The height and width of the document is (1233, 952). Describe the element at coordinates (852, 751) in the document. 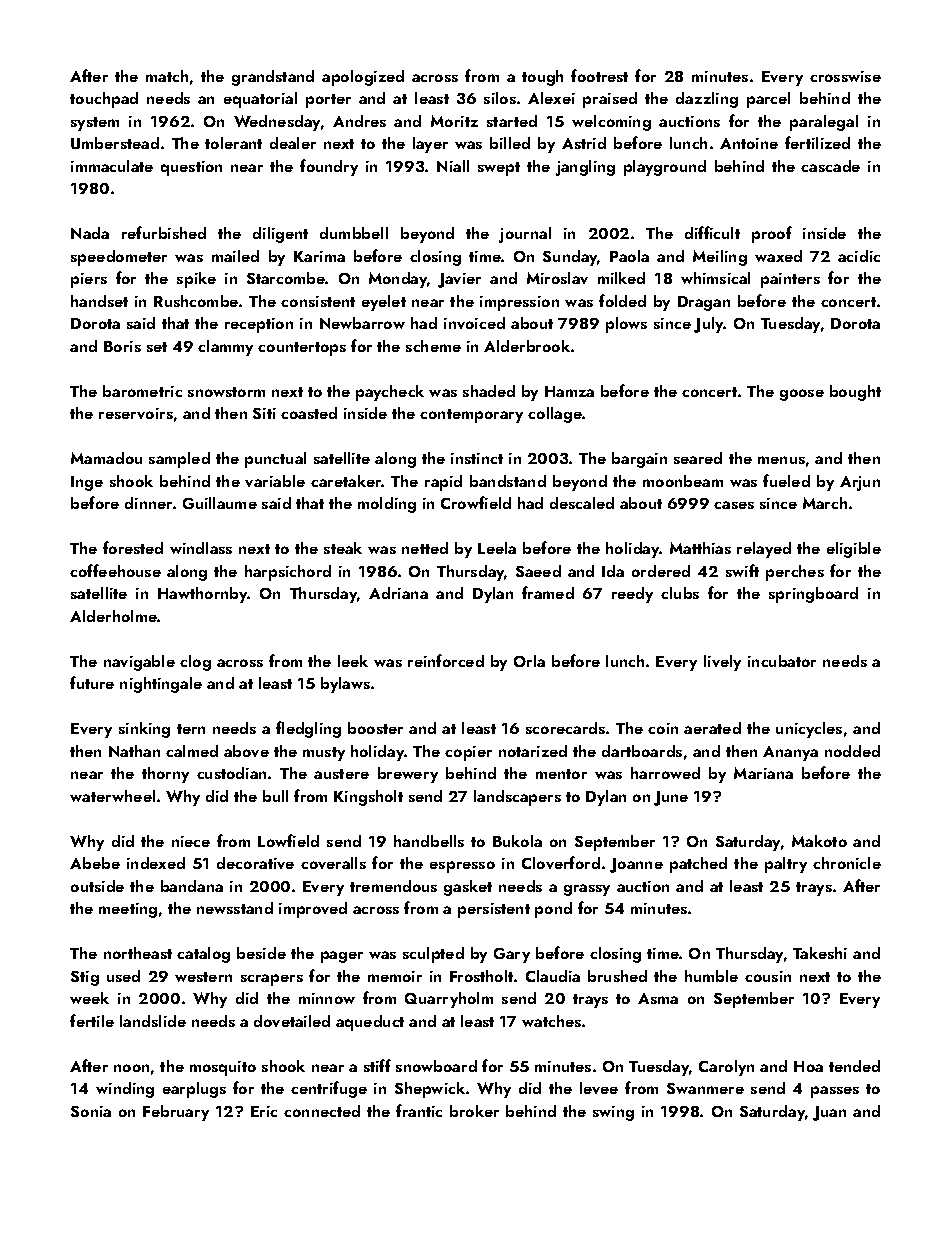

I see `nodded` at that location.
